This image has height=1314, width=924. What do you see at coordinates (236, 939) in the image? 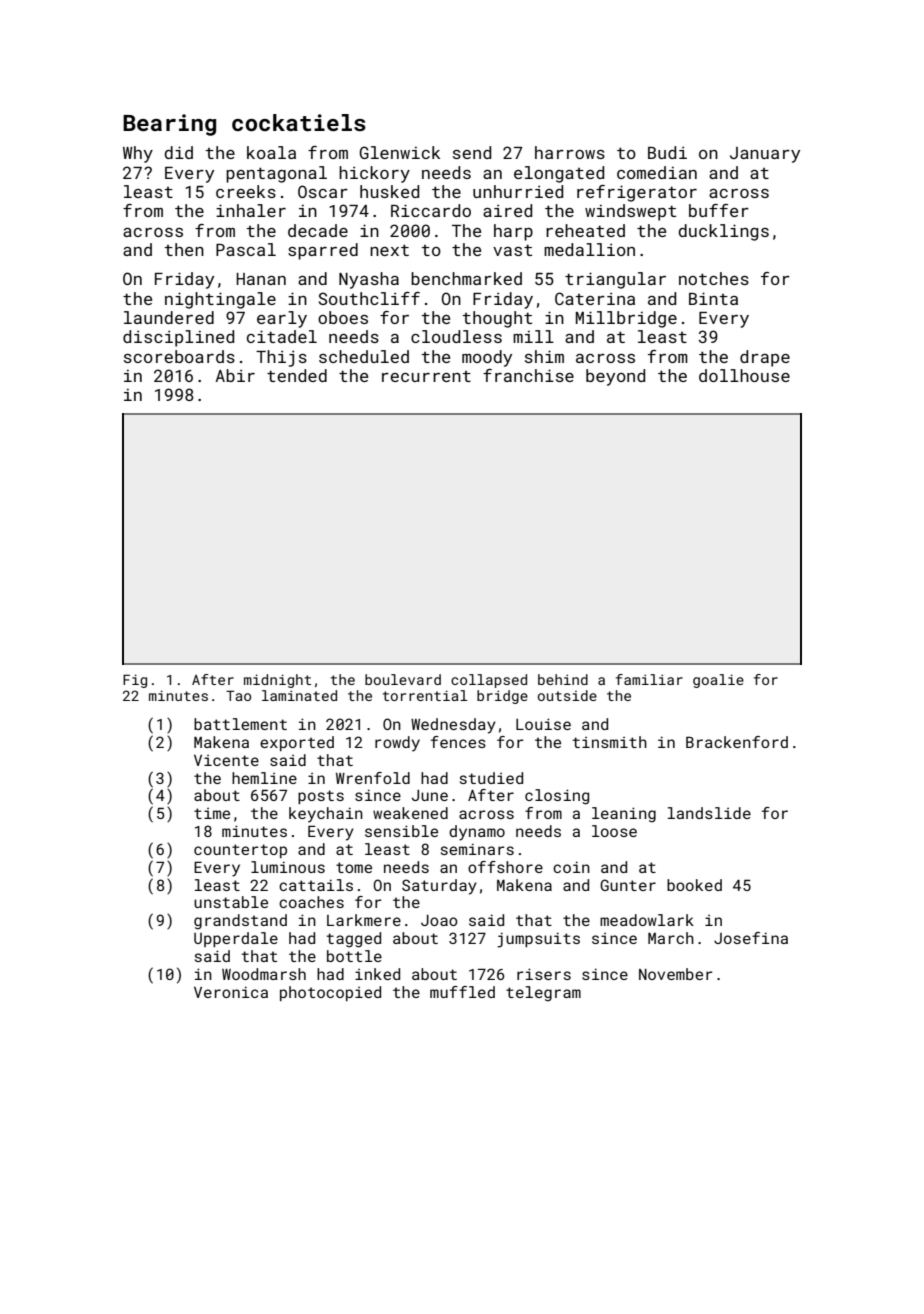
I see `Upperdale` at bounding box center [236, 939].
